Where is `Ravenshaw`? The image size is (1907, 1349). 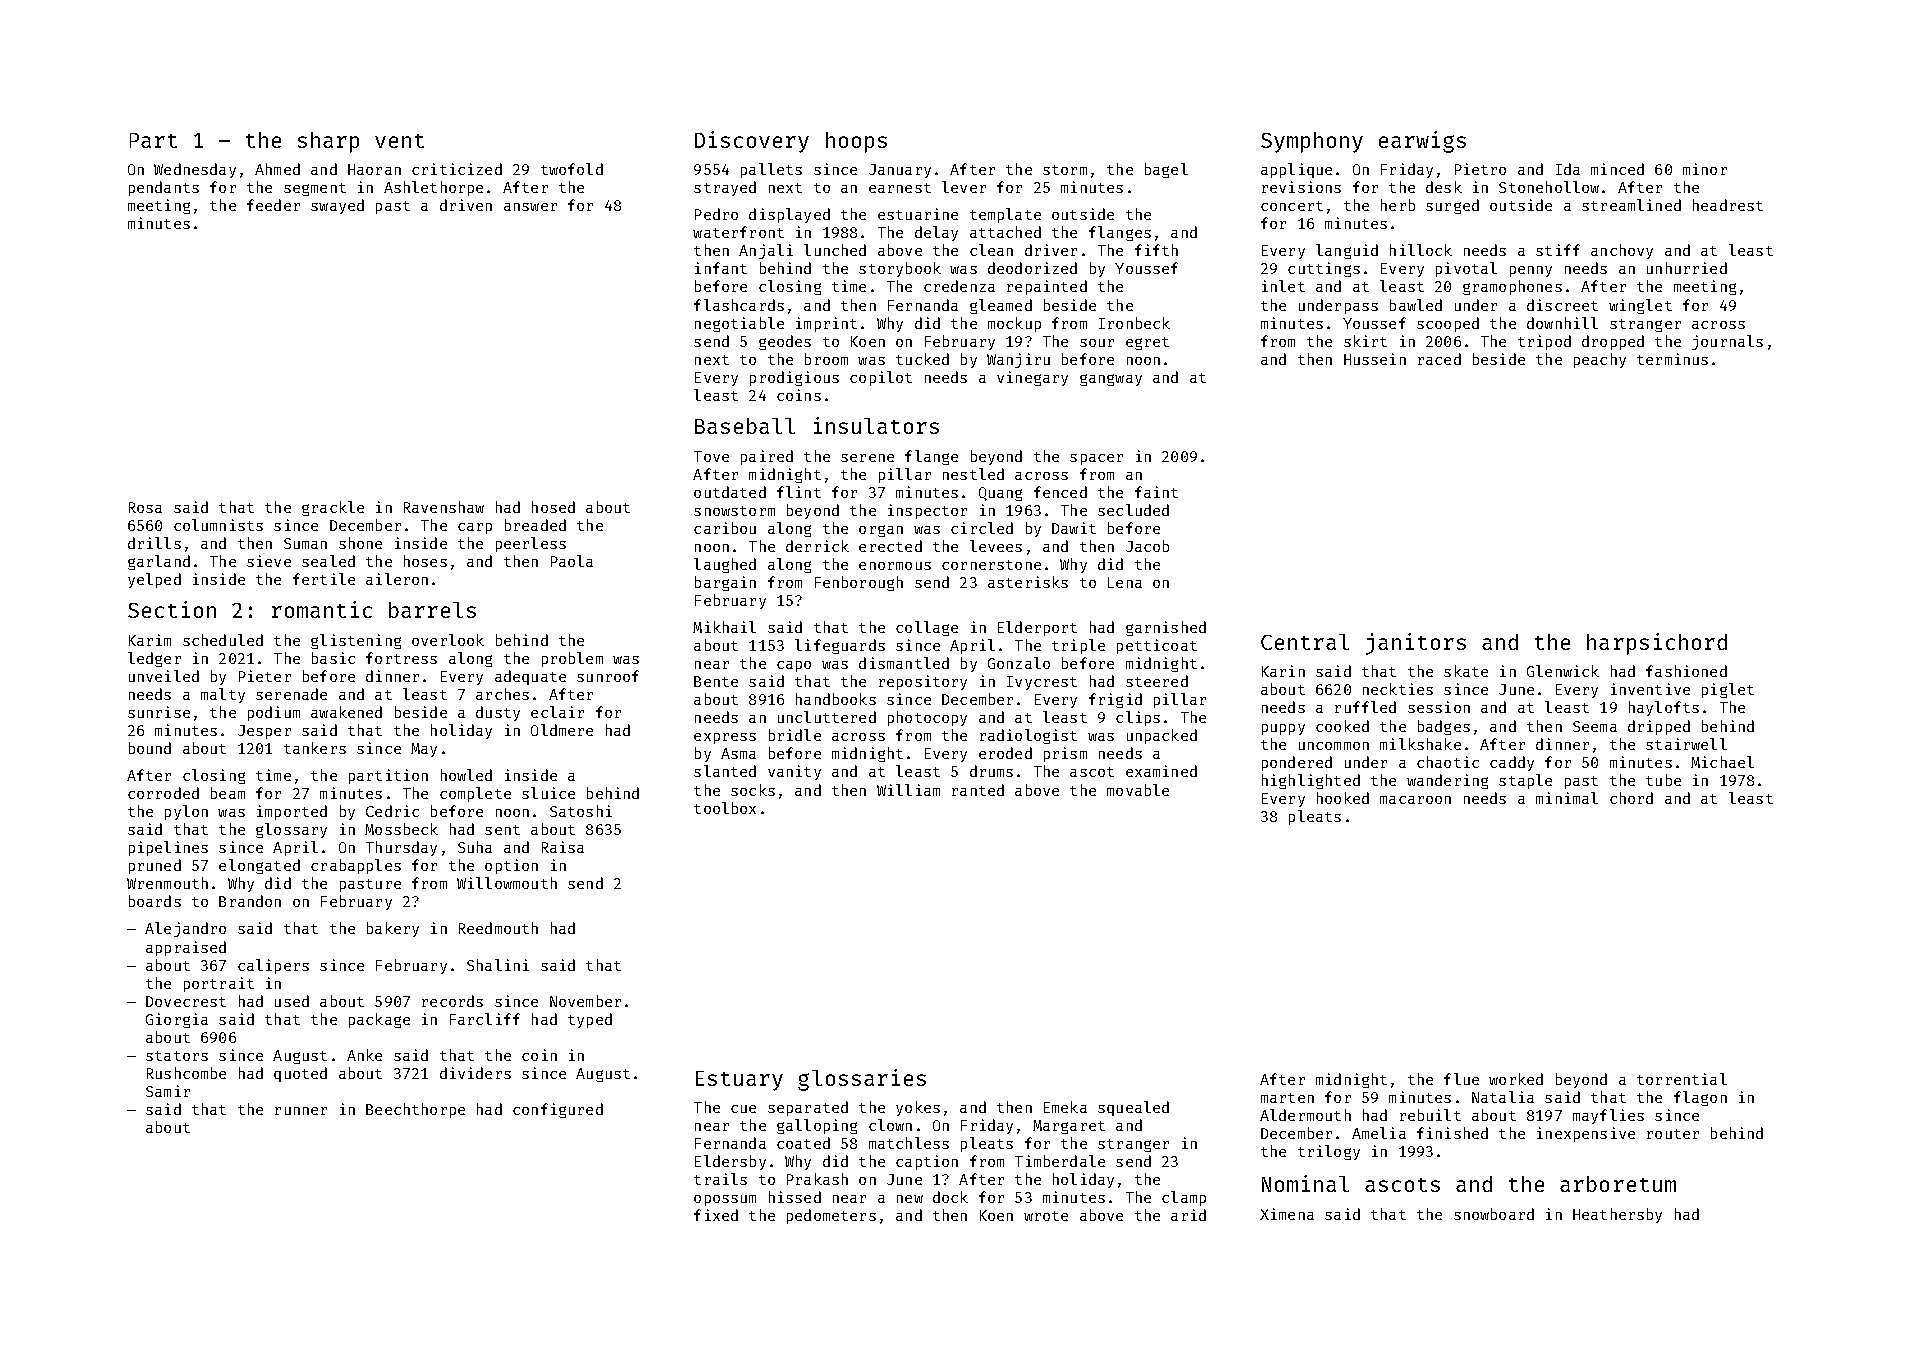 Ravenshaw is located at coordinates (444, 507).
